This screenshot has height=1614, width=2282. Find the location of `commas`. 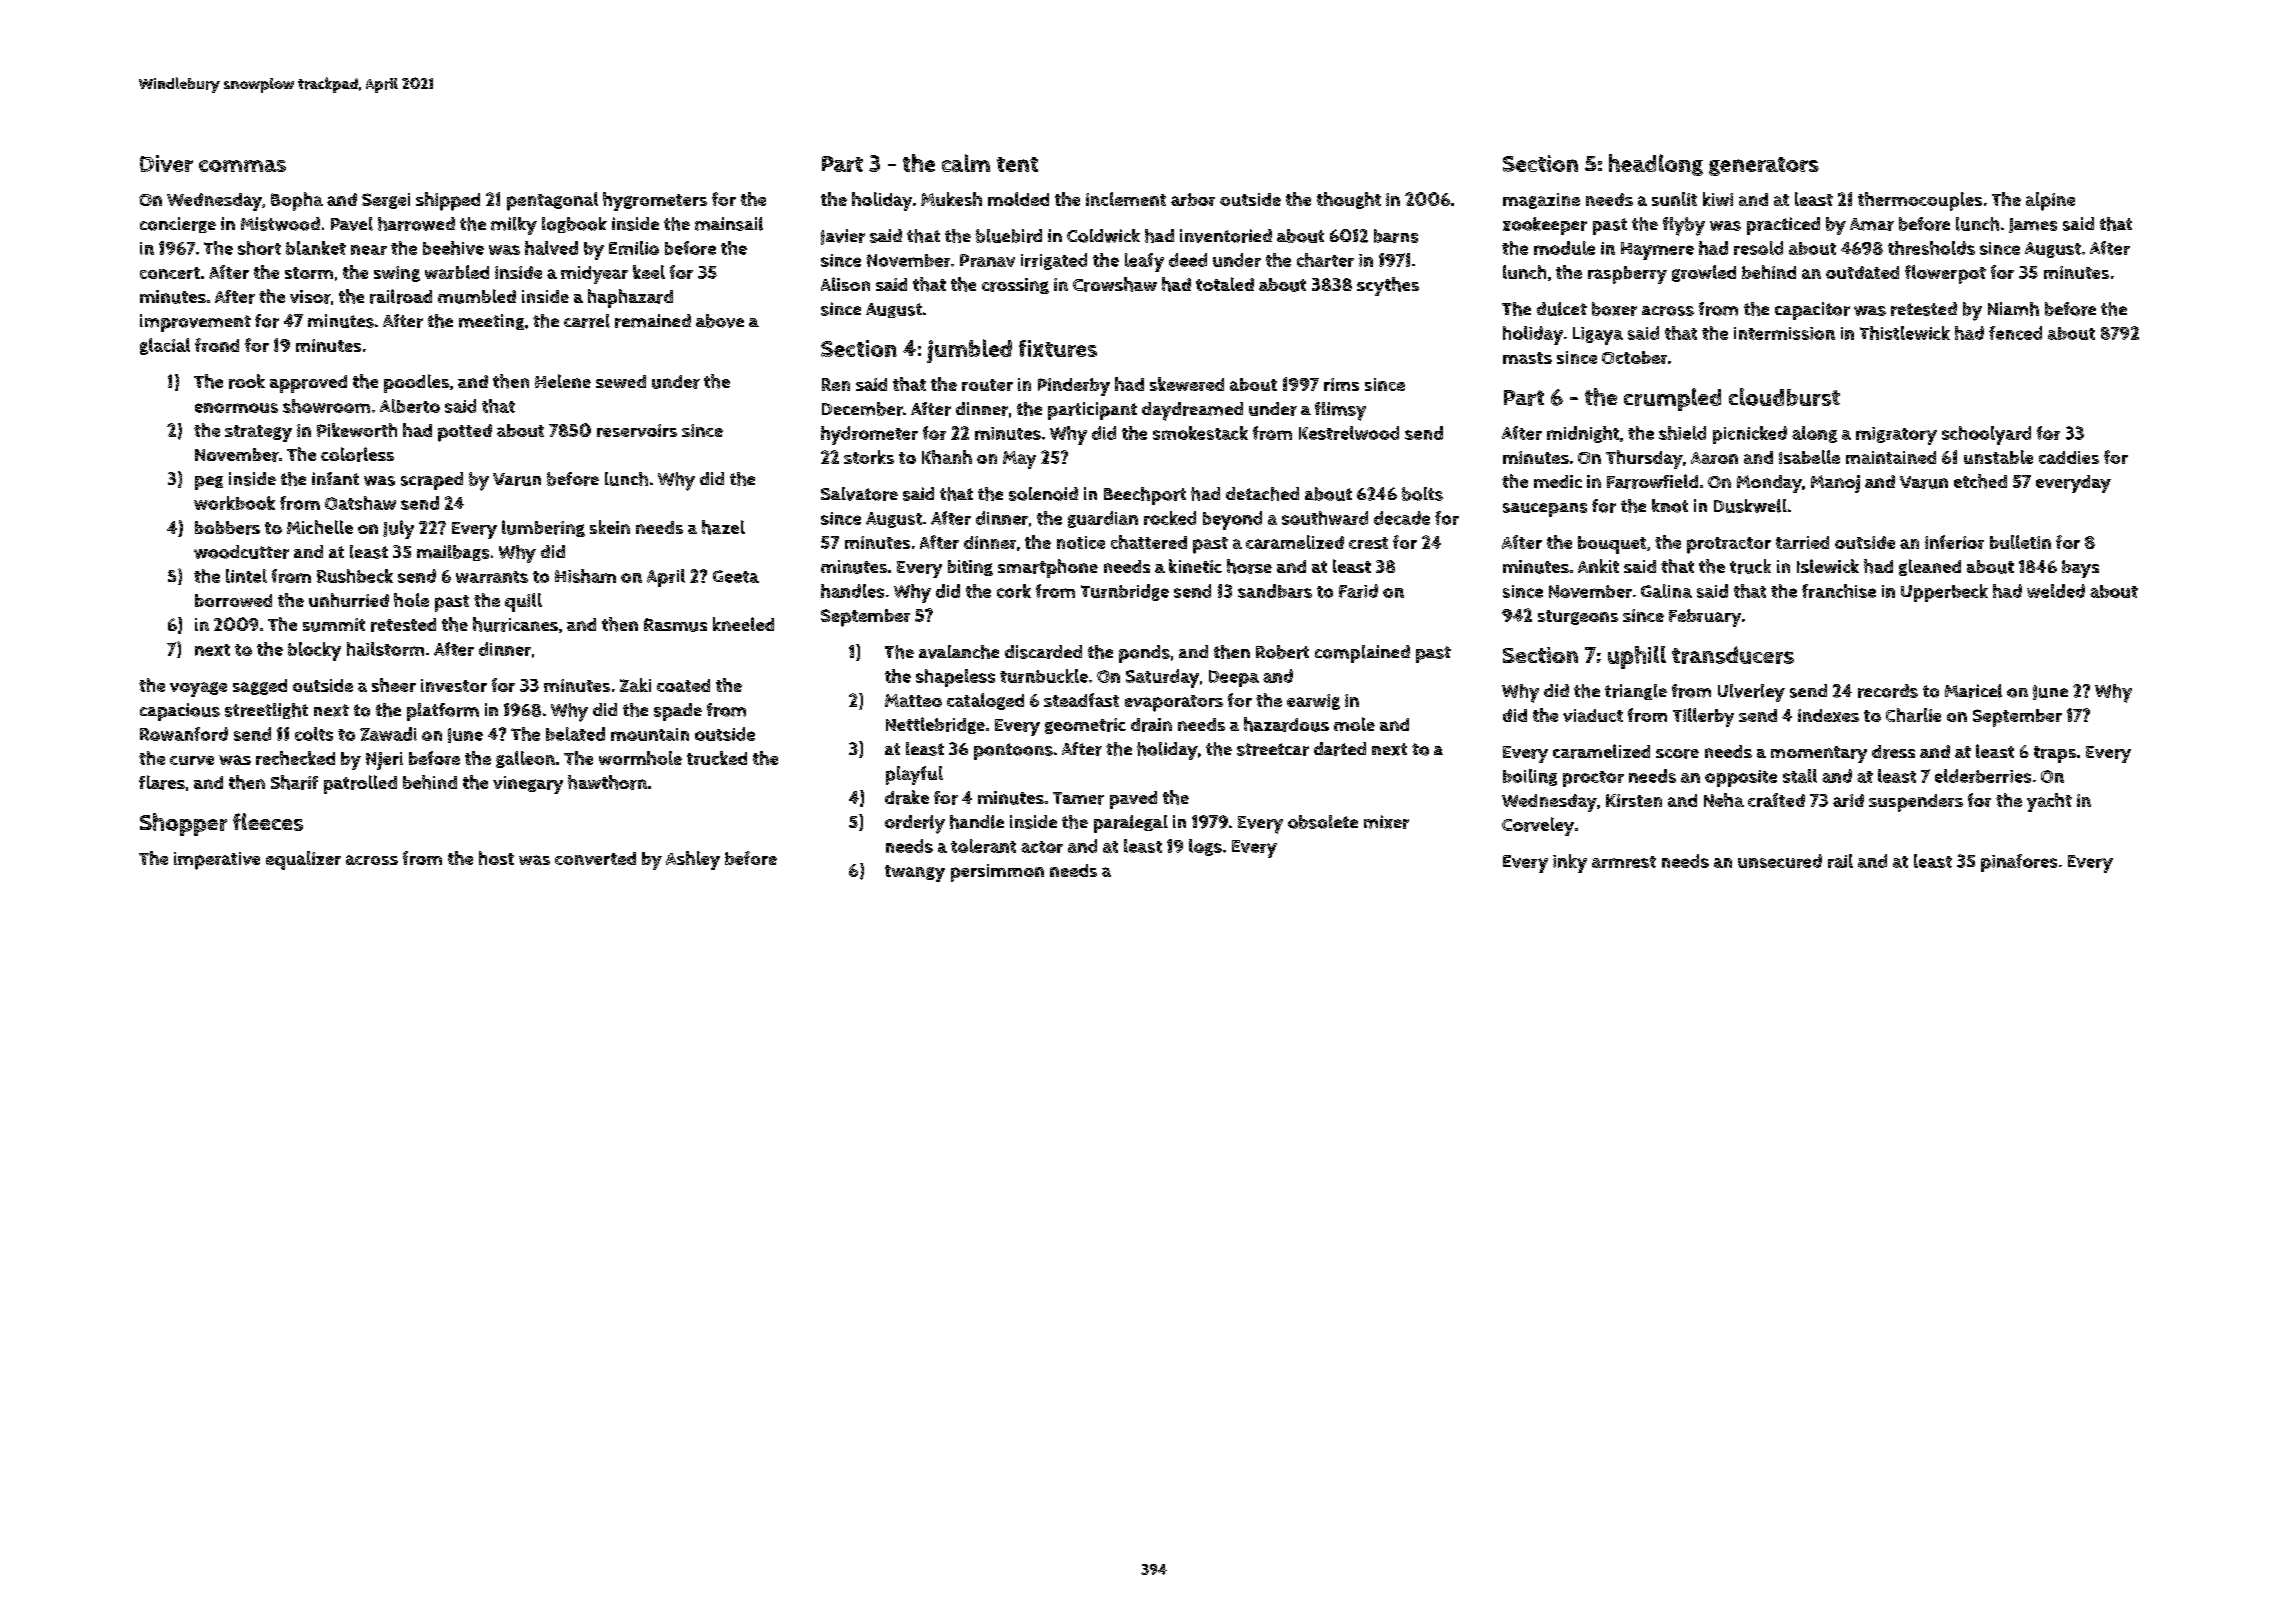

commas is located at coordinates (242, 166).
